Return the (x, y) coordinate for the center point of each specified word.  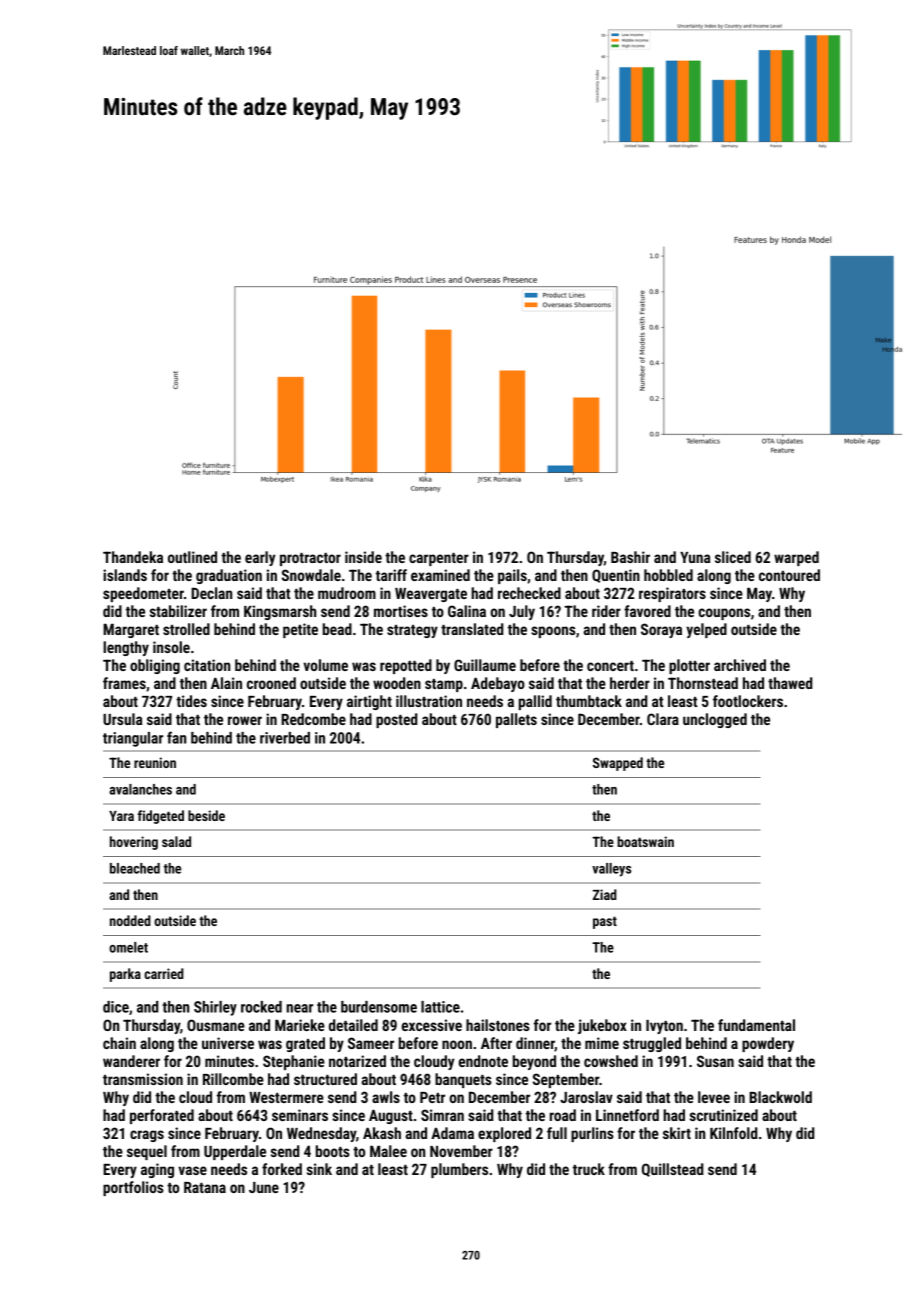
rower (245, 720)
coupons (724, 614)
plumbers (459, 1170)
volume (325, 665)
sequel (147, 1152)
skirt (677, 1133)
